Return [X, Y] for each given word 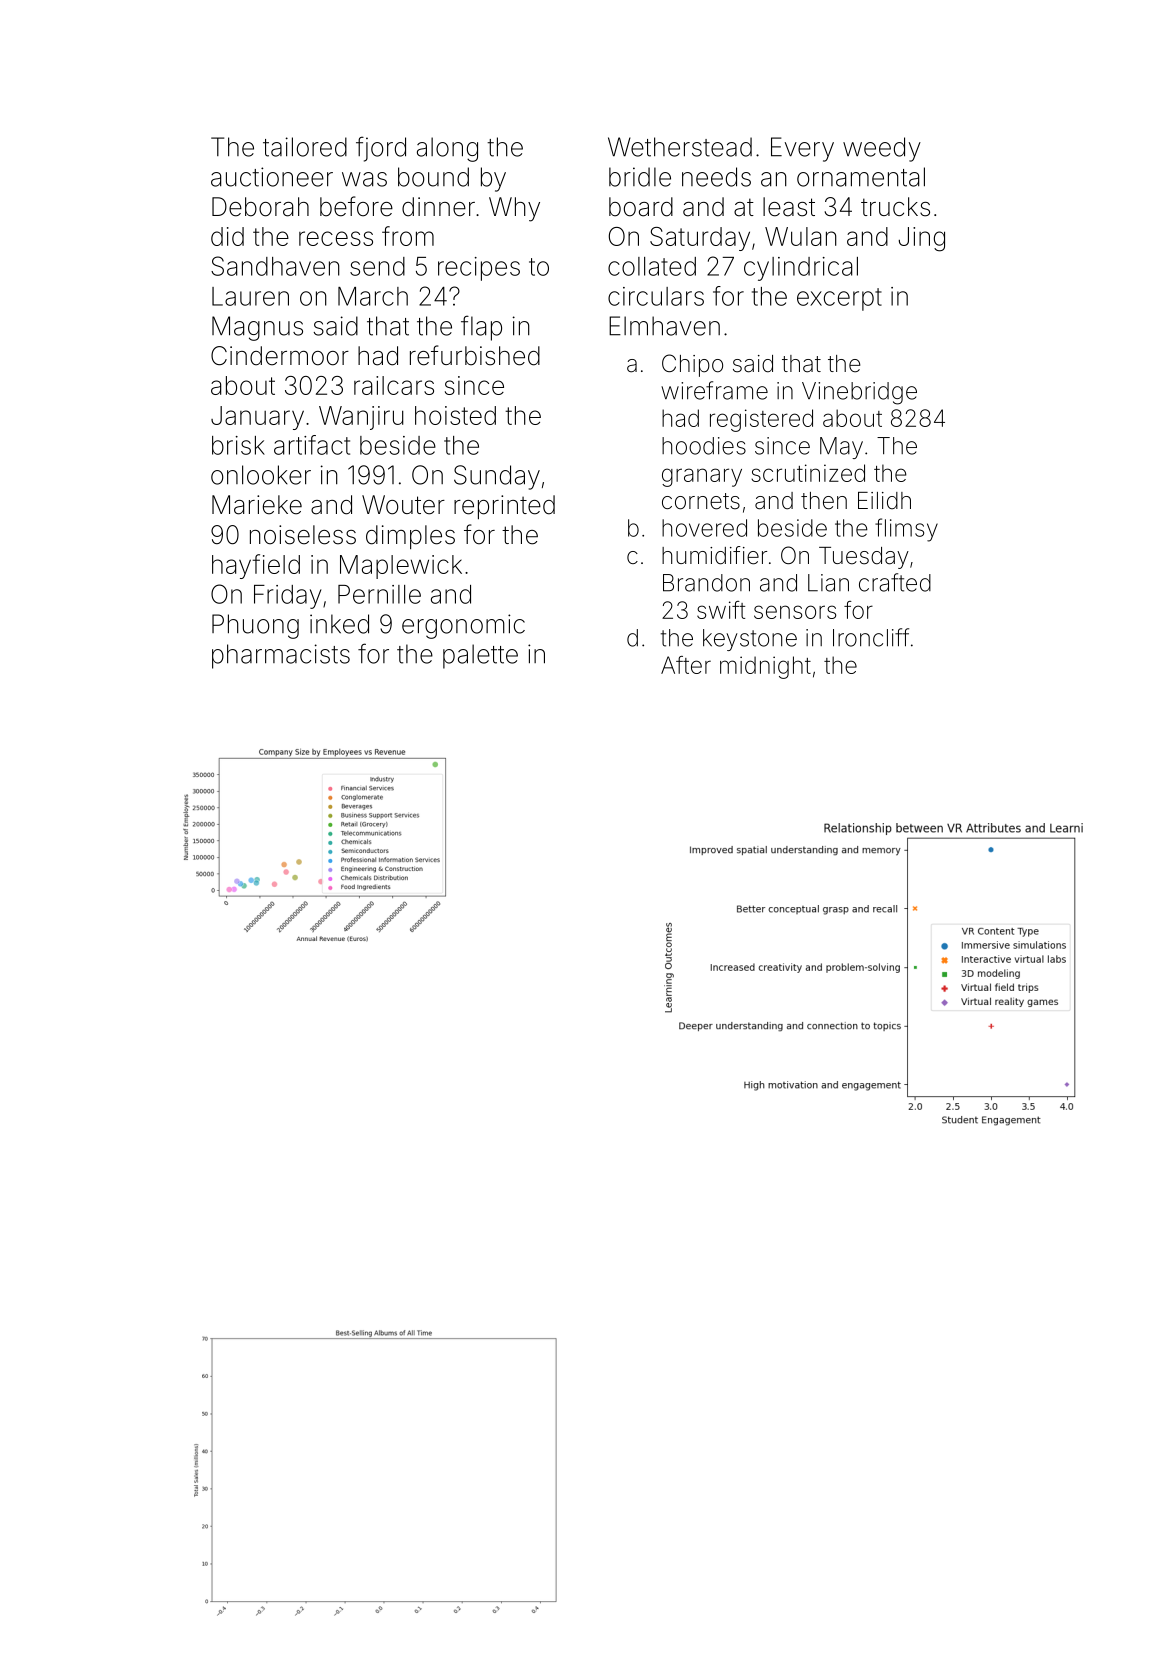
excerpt [839, 299]
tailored [305, 147]
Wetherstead [680, 147]
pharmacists [281, 656]
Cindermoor [280, 356]
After [686, 665]
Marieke [257, 505]
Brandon [706, 583]
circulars [656, 296]
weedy [882, 149]
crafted [895, 582]
